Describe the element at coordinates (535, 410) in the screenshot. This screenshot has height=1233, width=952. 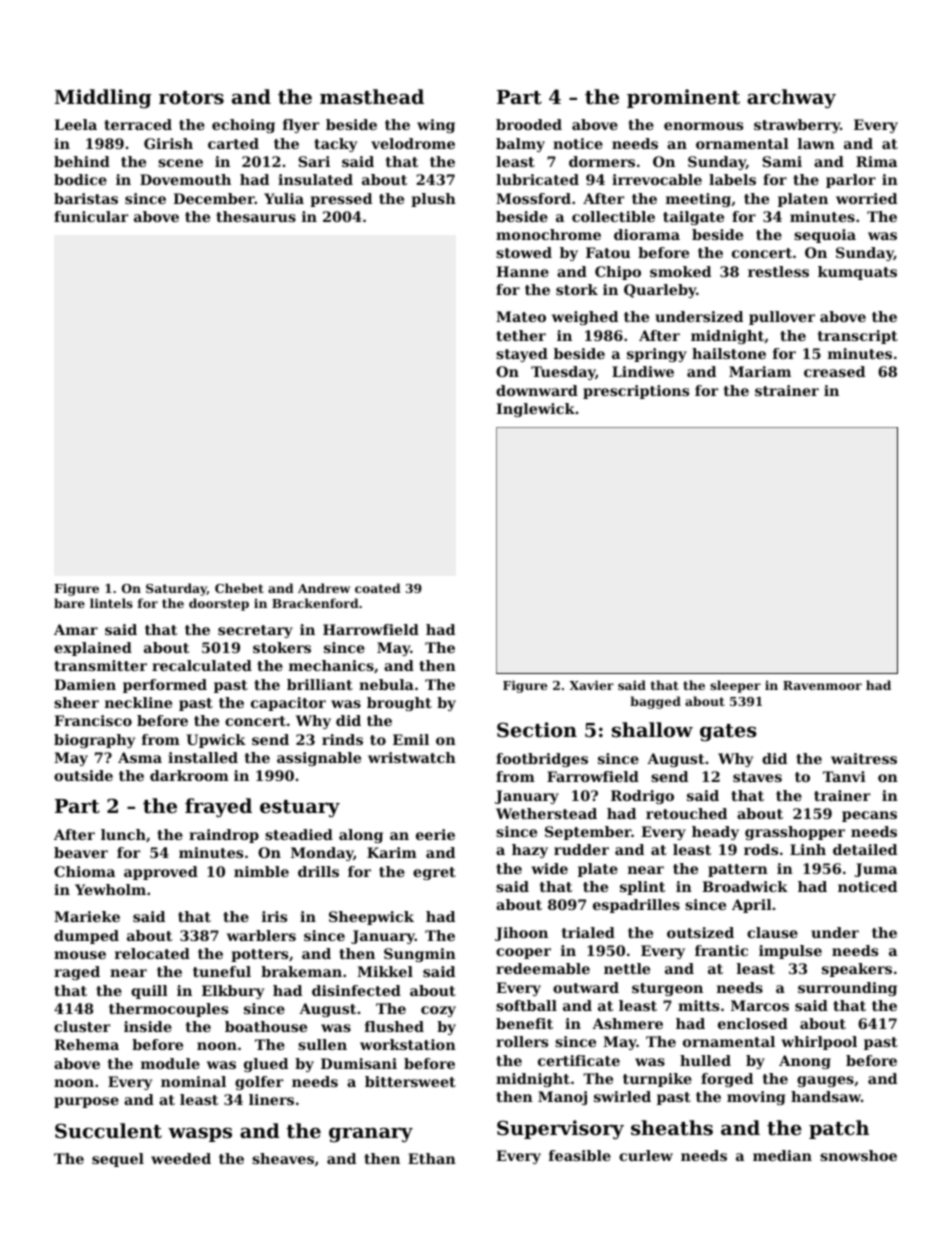
I see `Inglewick` at that location.
